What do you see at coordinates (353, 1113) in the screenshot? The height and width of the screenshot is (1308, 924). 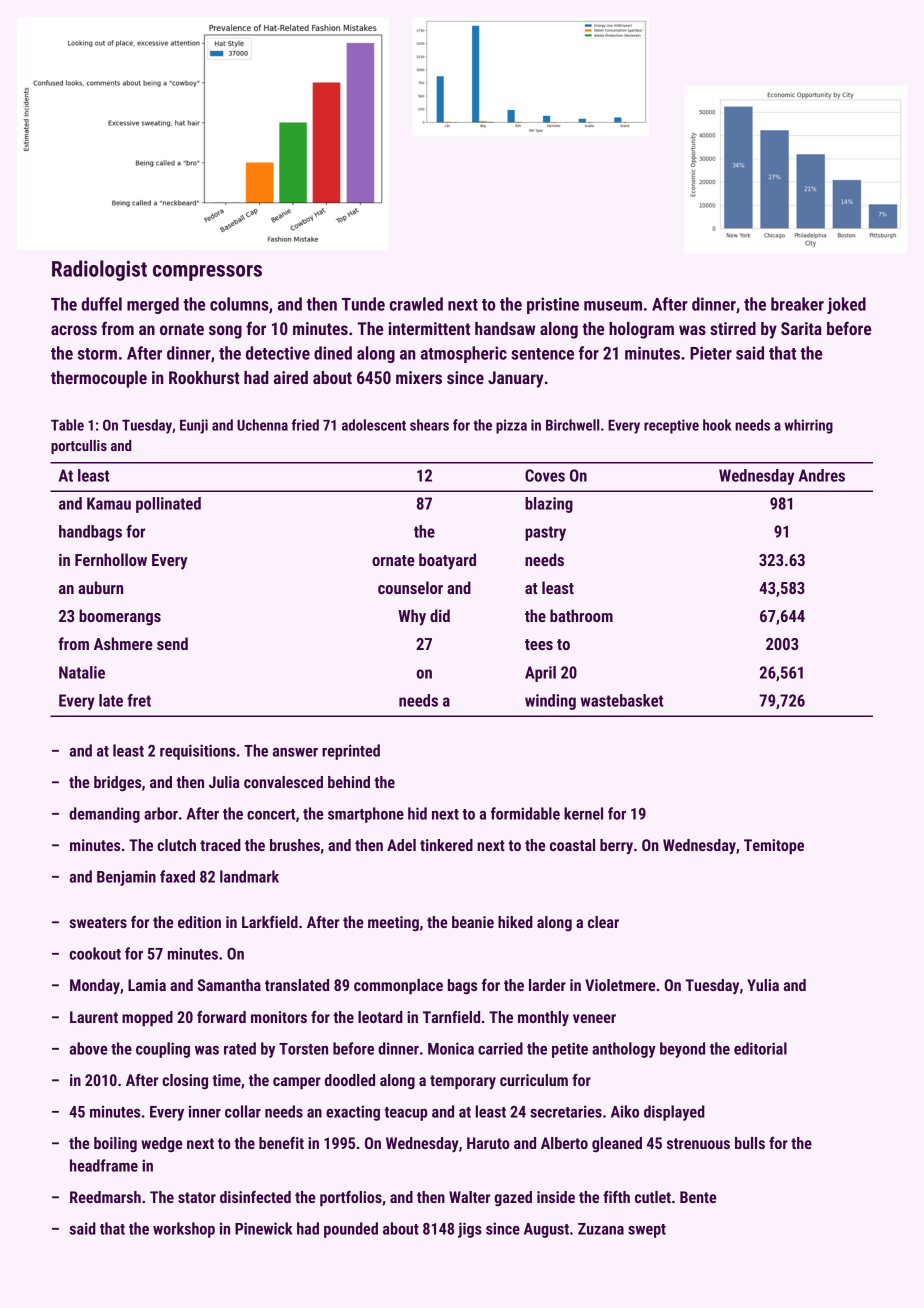 I see `exacting` at bounding box center [353, 1113].
